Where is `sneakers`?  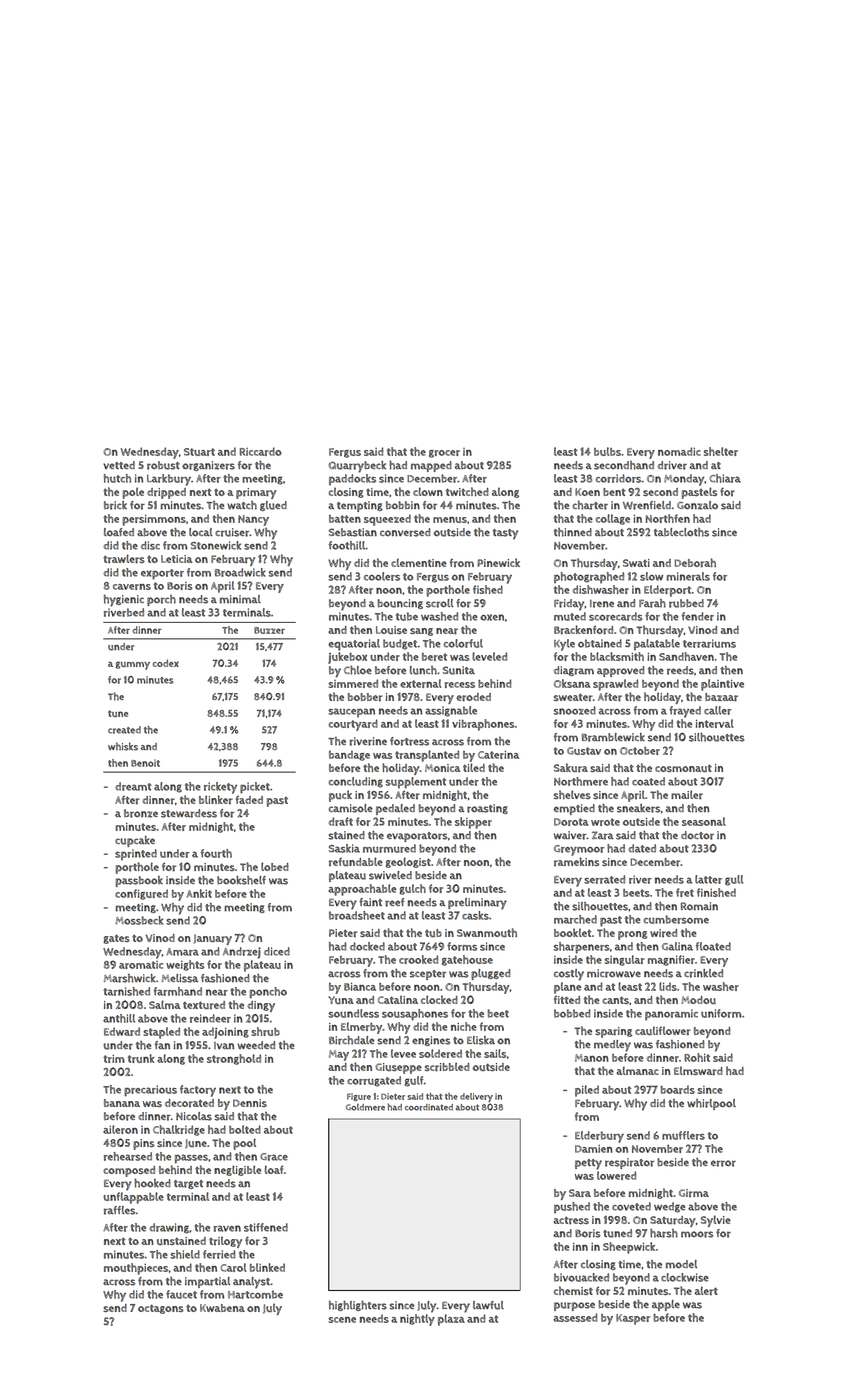
sneakers is located at coordinates (638, 808).
